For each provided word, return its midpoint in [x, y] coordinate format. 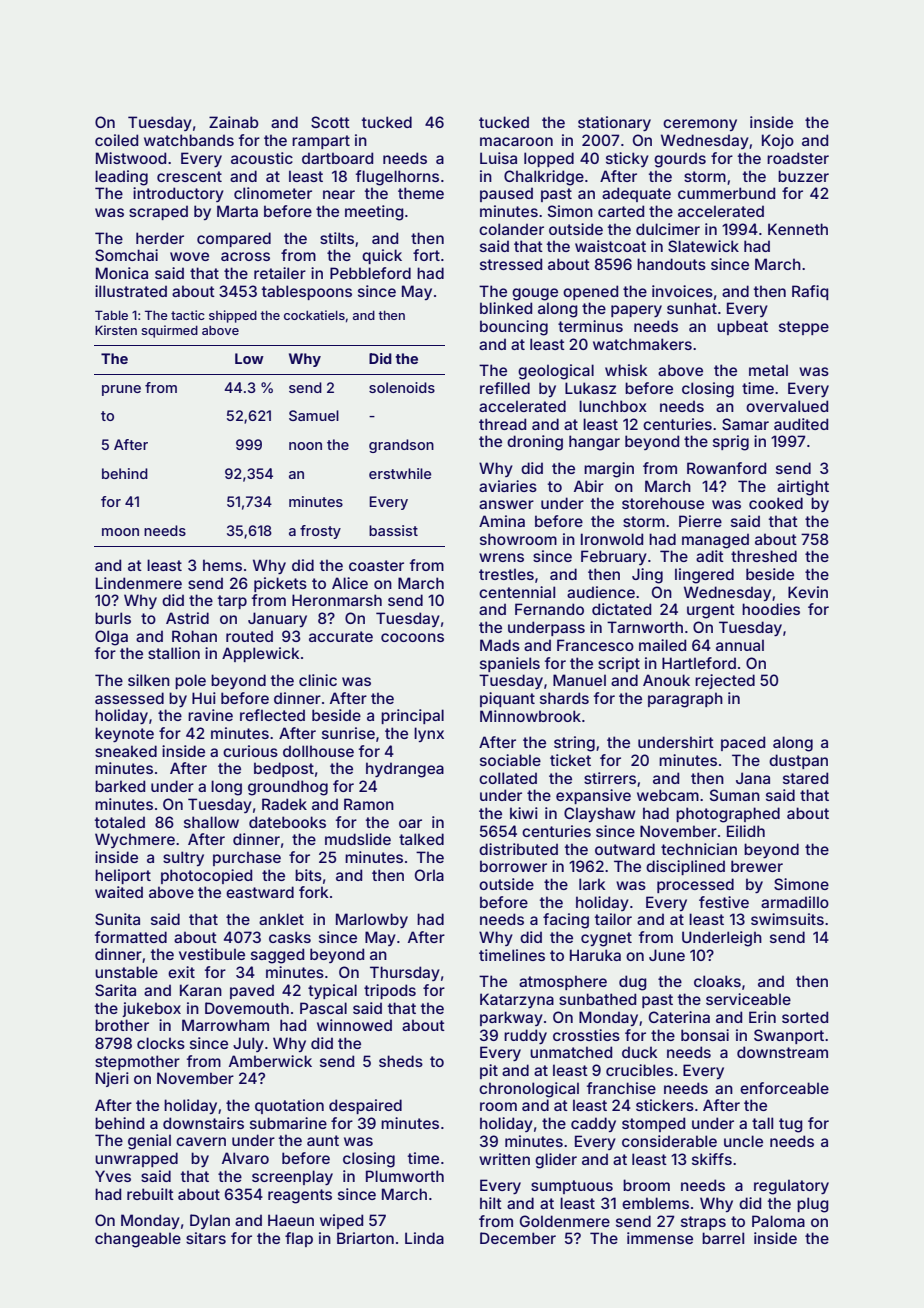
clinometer [273, 193]
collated [508, 778]
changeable [138, 1240]
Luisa [498, 158]
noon [305, 446]
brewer [757, 866]
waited [119, 892]
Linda [424, 1238]
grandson [401, 446]
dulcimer [668, 229]
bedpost [284, 769]
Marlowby [372, 920]
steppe [804, 328]
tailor [613, 919]
